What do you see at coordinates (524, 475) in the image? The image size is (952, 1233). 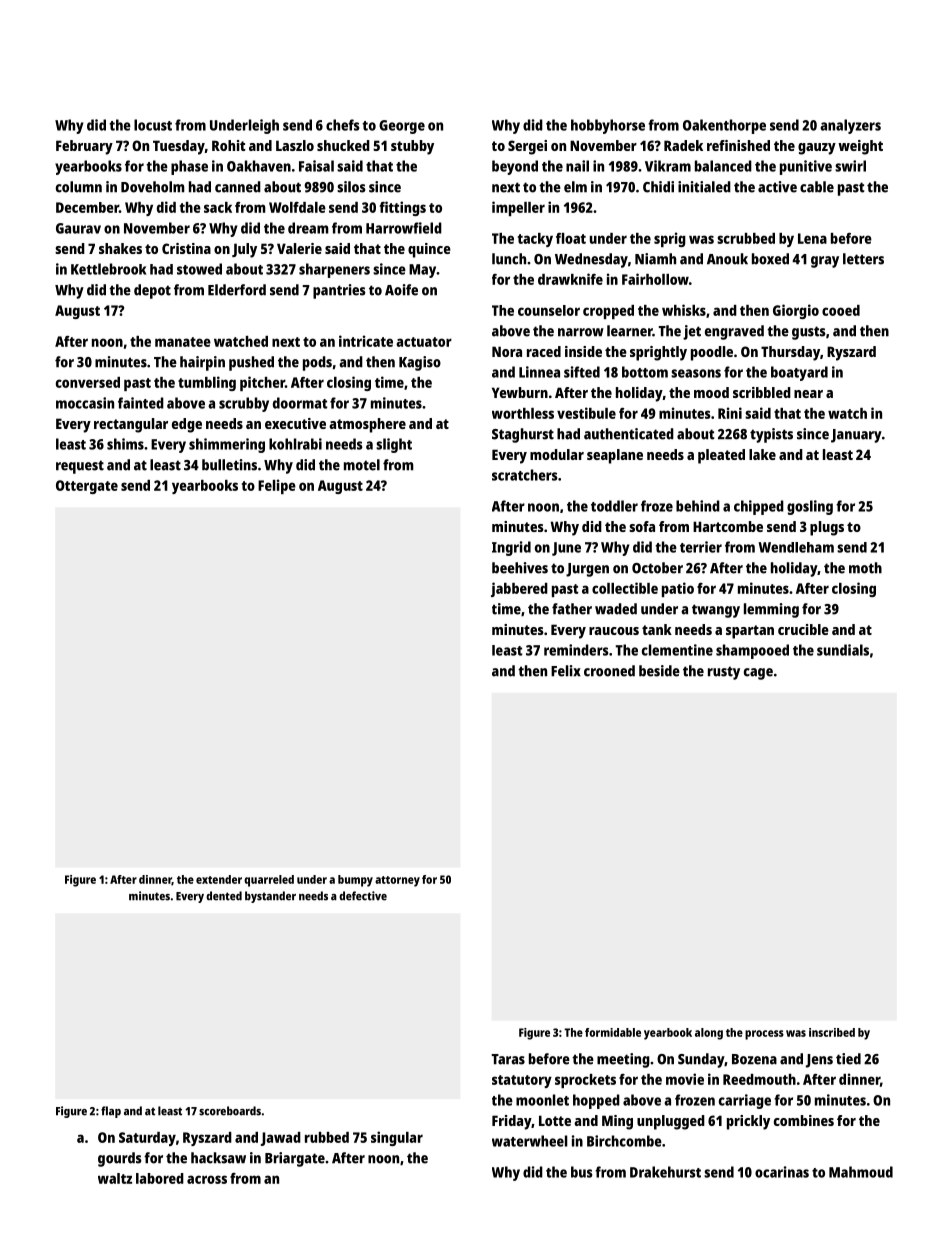 I see `scratchers` at bounding box center [524, 475].
